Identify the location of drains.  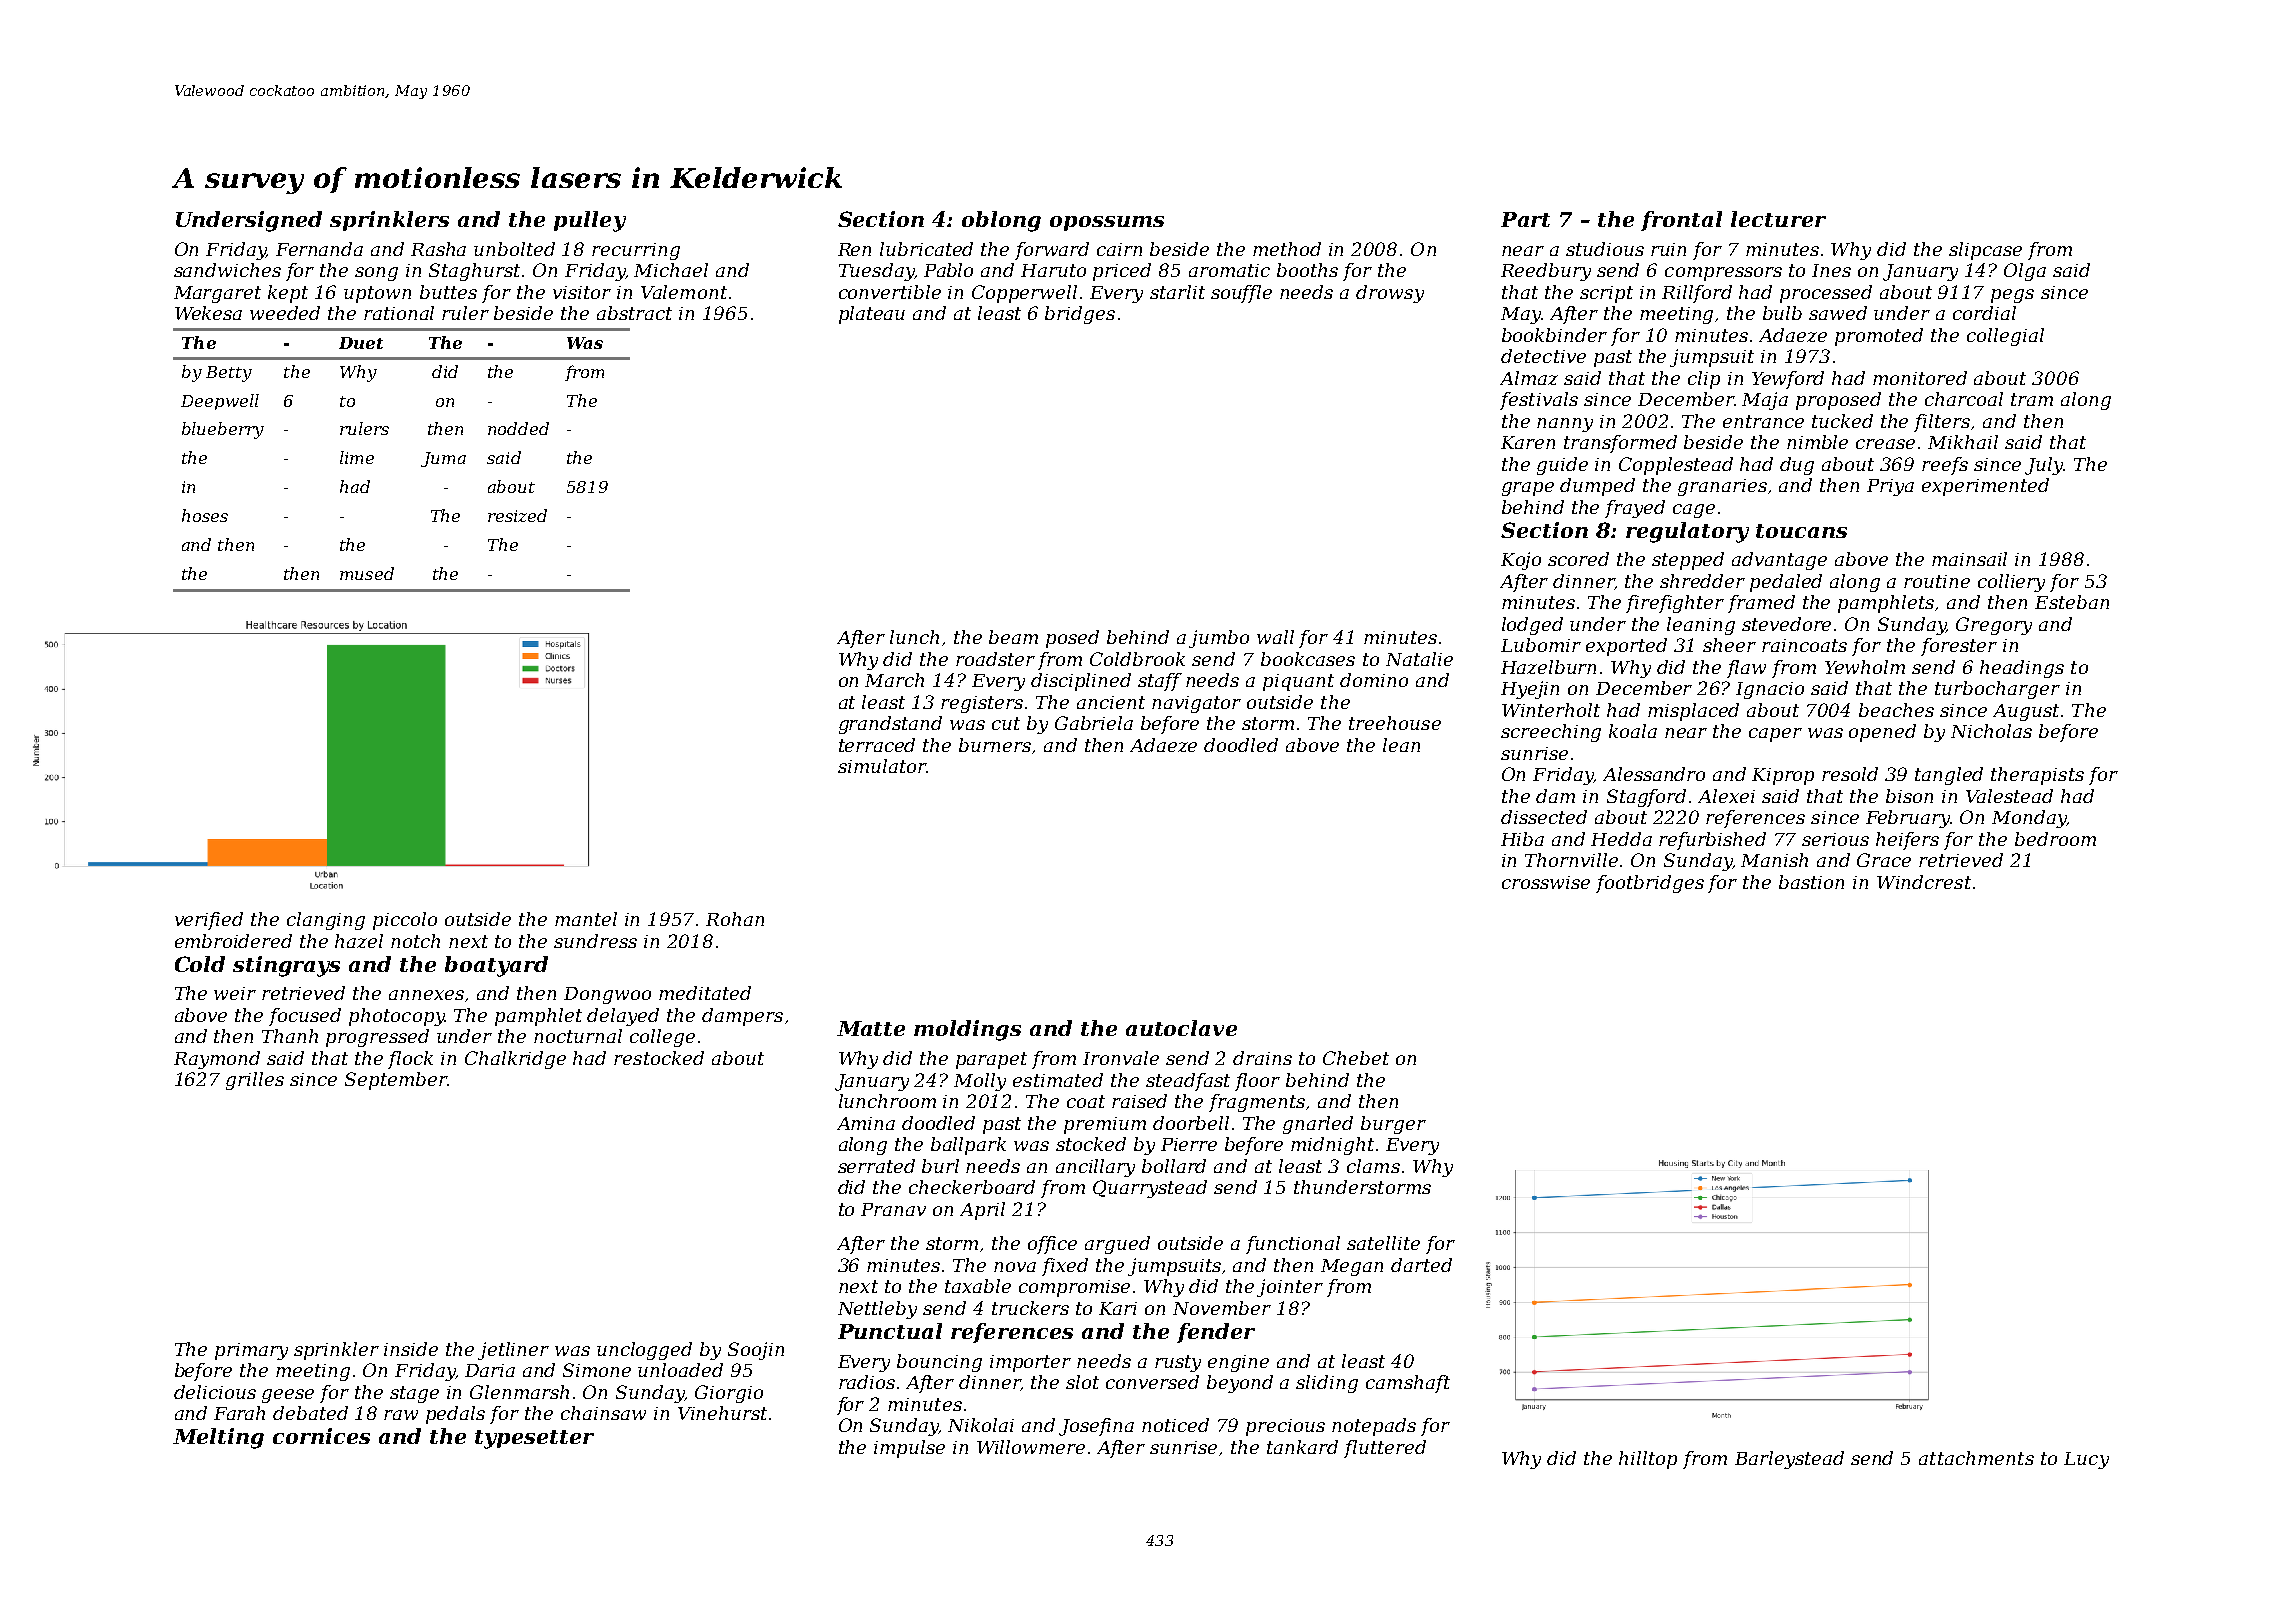
(1262, 1058).
